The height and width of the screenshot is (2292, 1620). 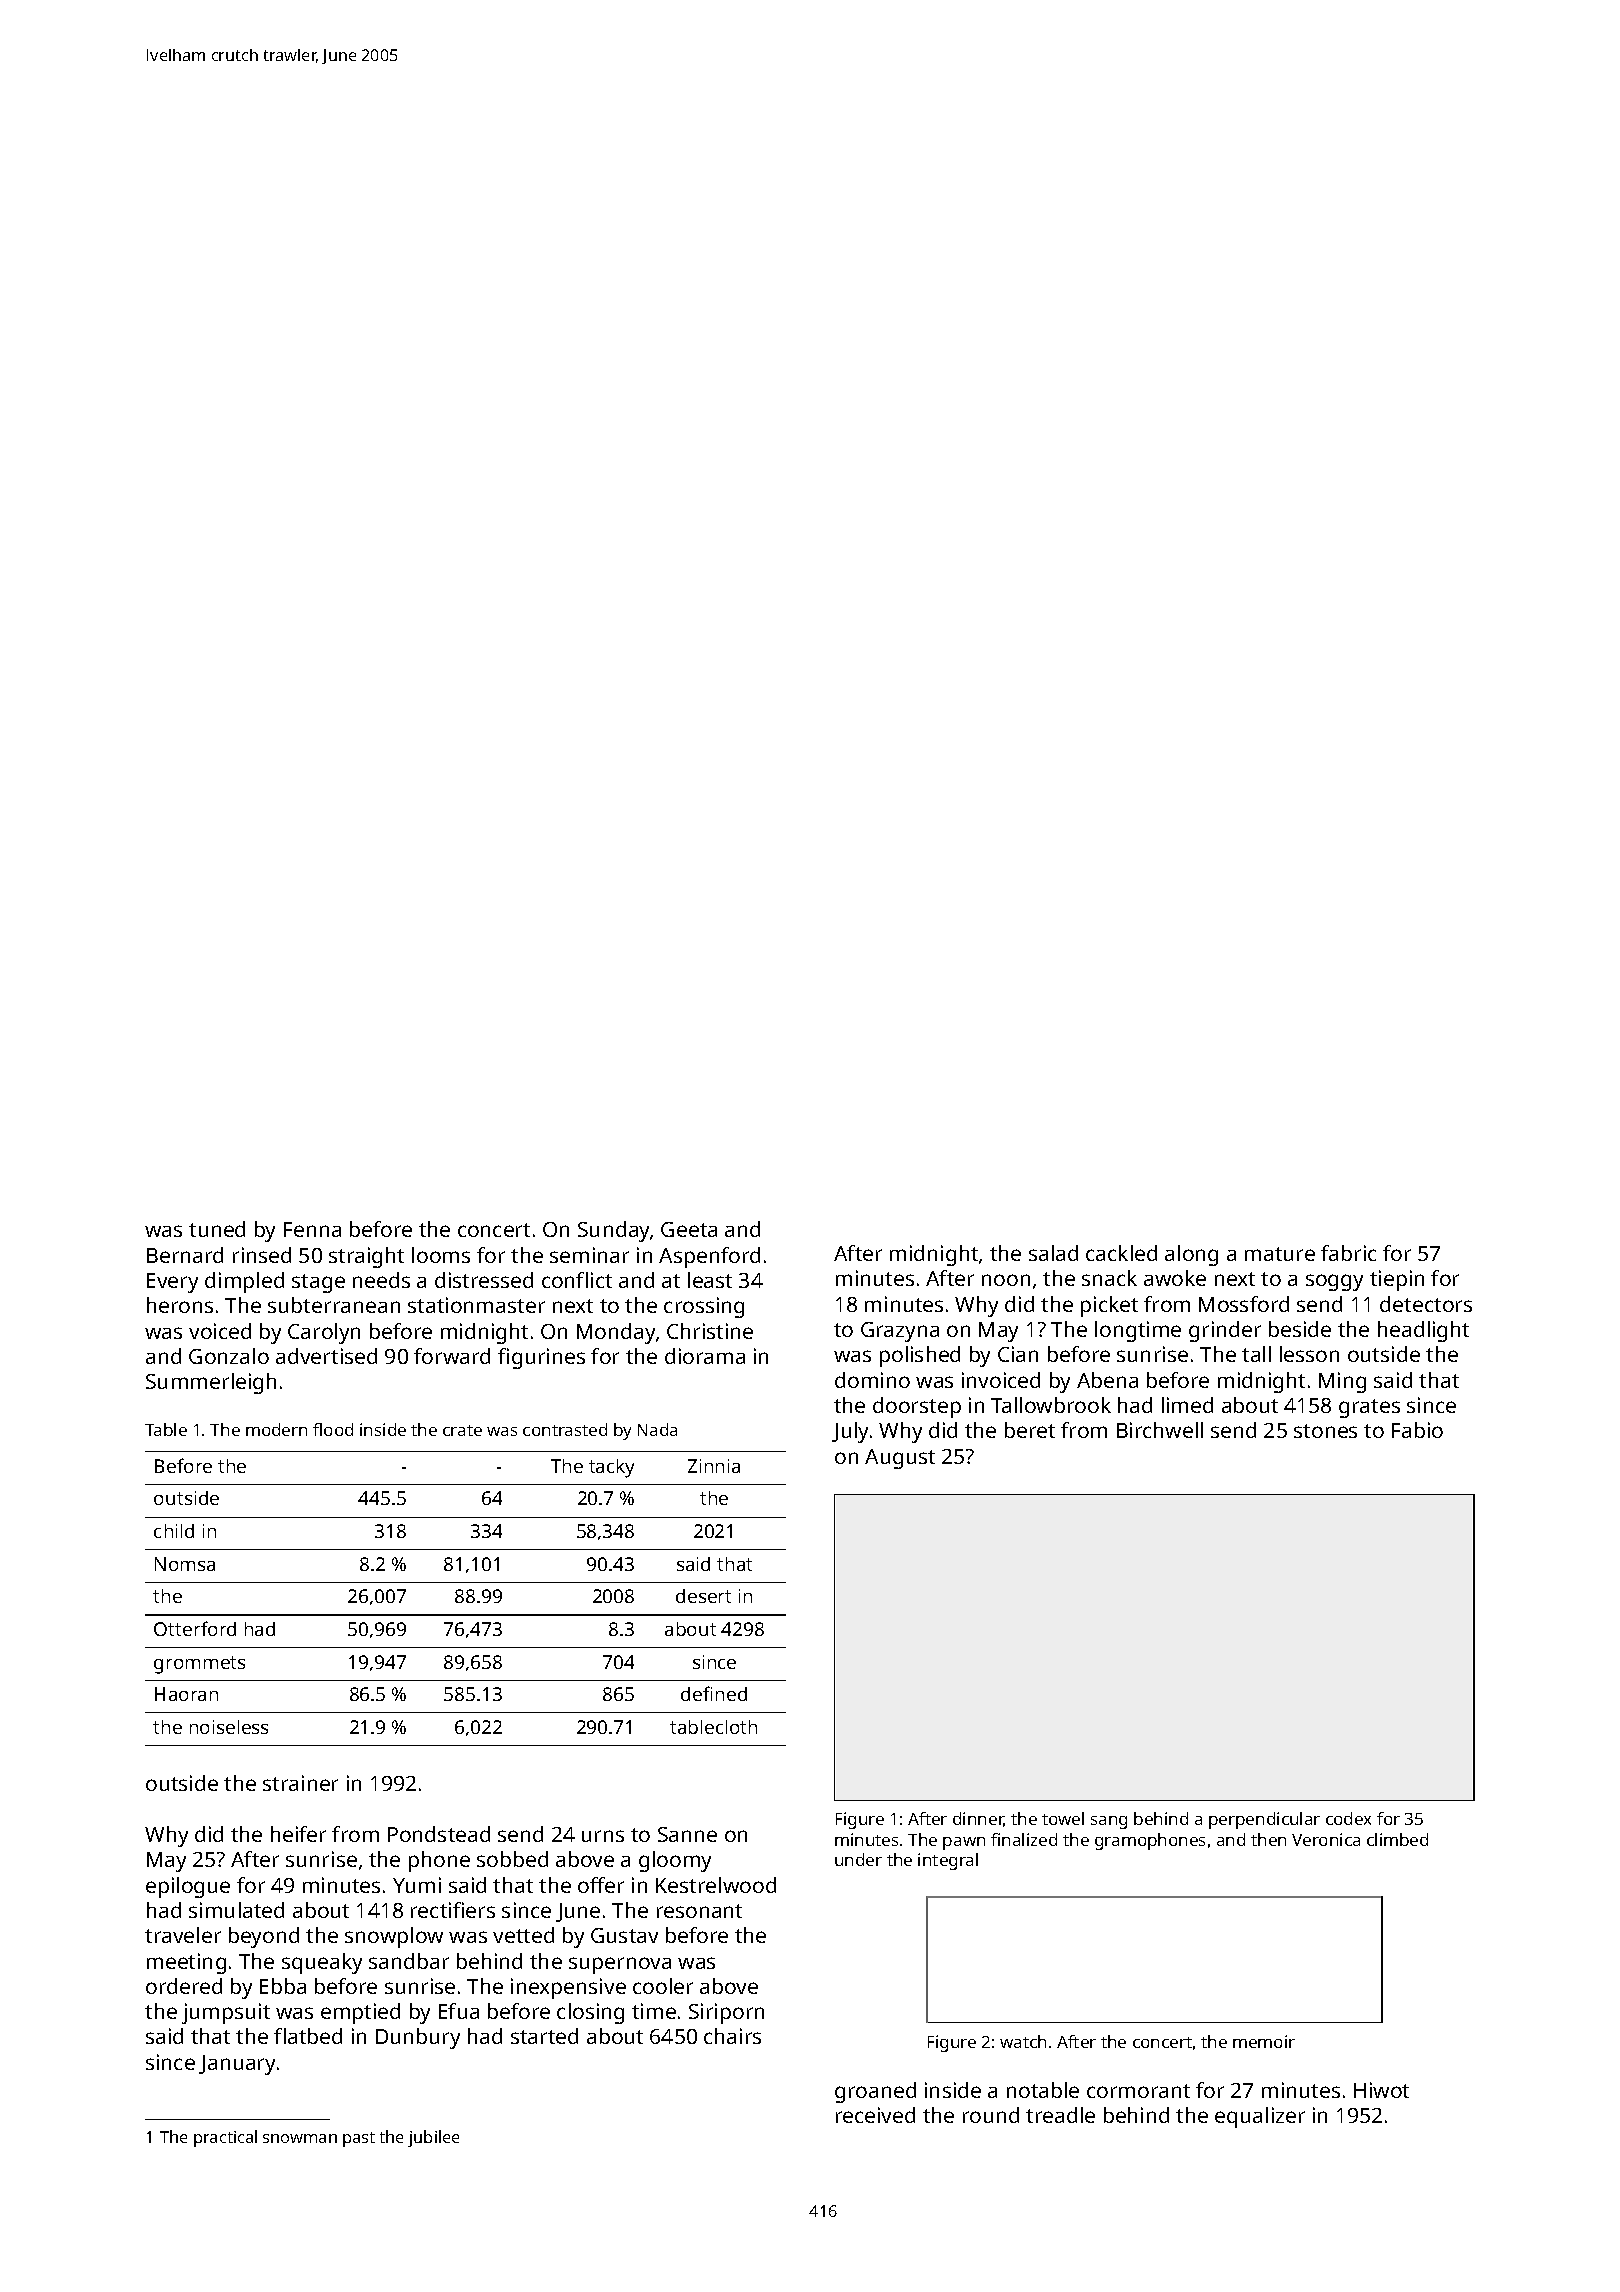 I want to click on Ebba, so click(x=283, y=1986).
